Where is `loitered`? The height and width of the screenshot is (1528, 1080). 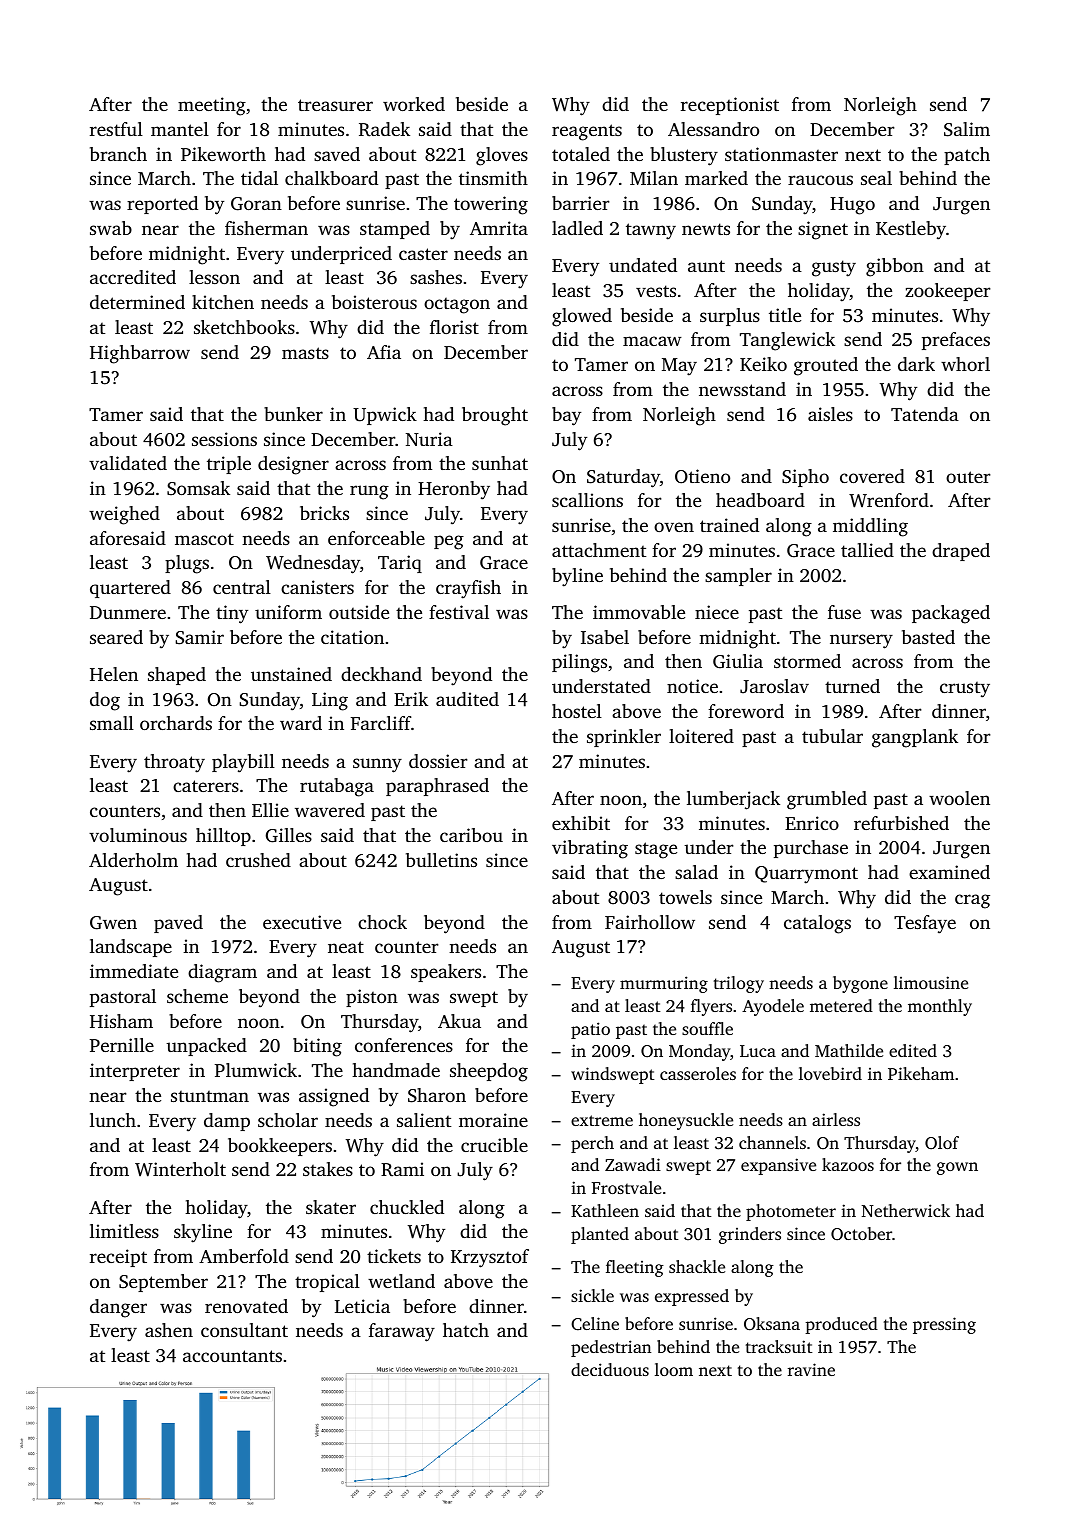 loitered is located at coordinates (701, 736).
